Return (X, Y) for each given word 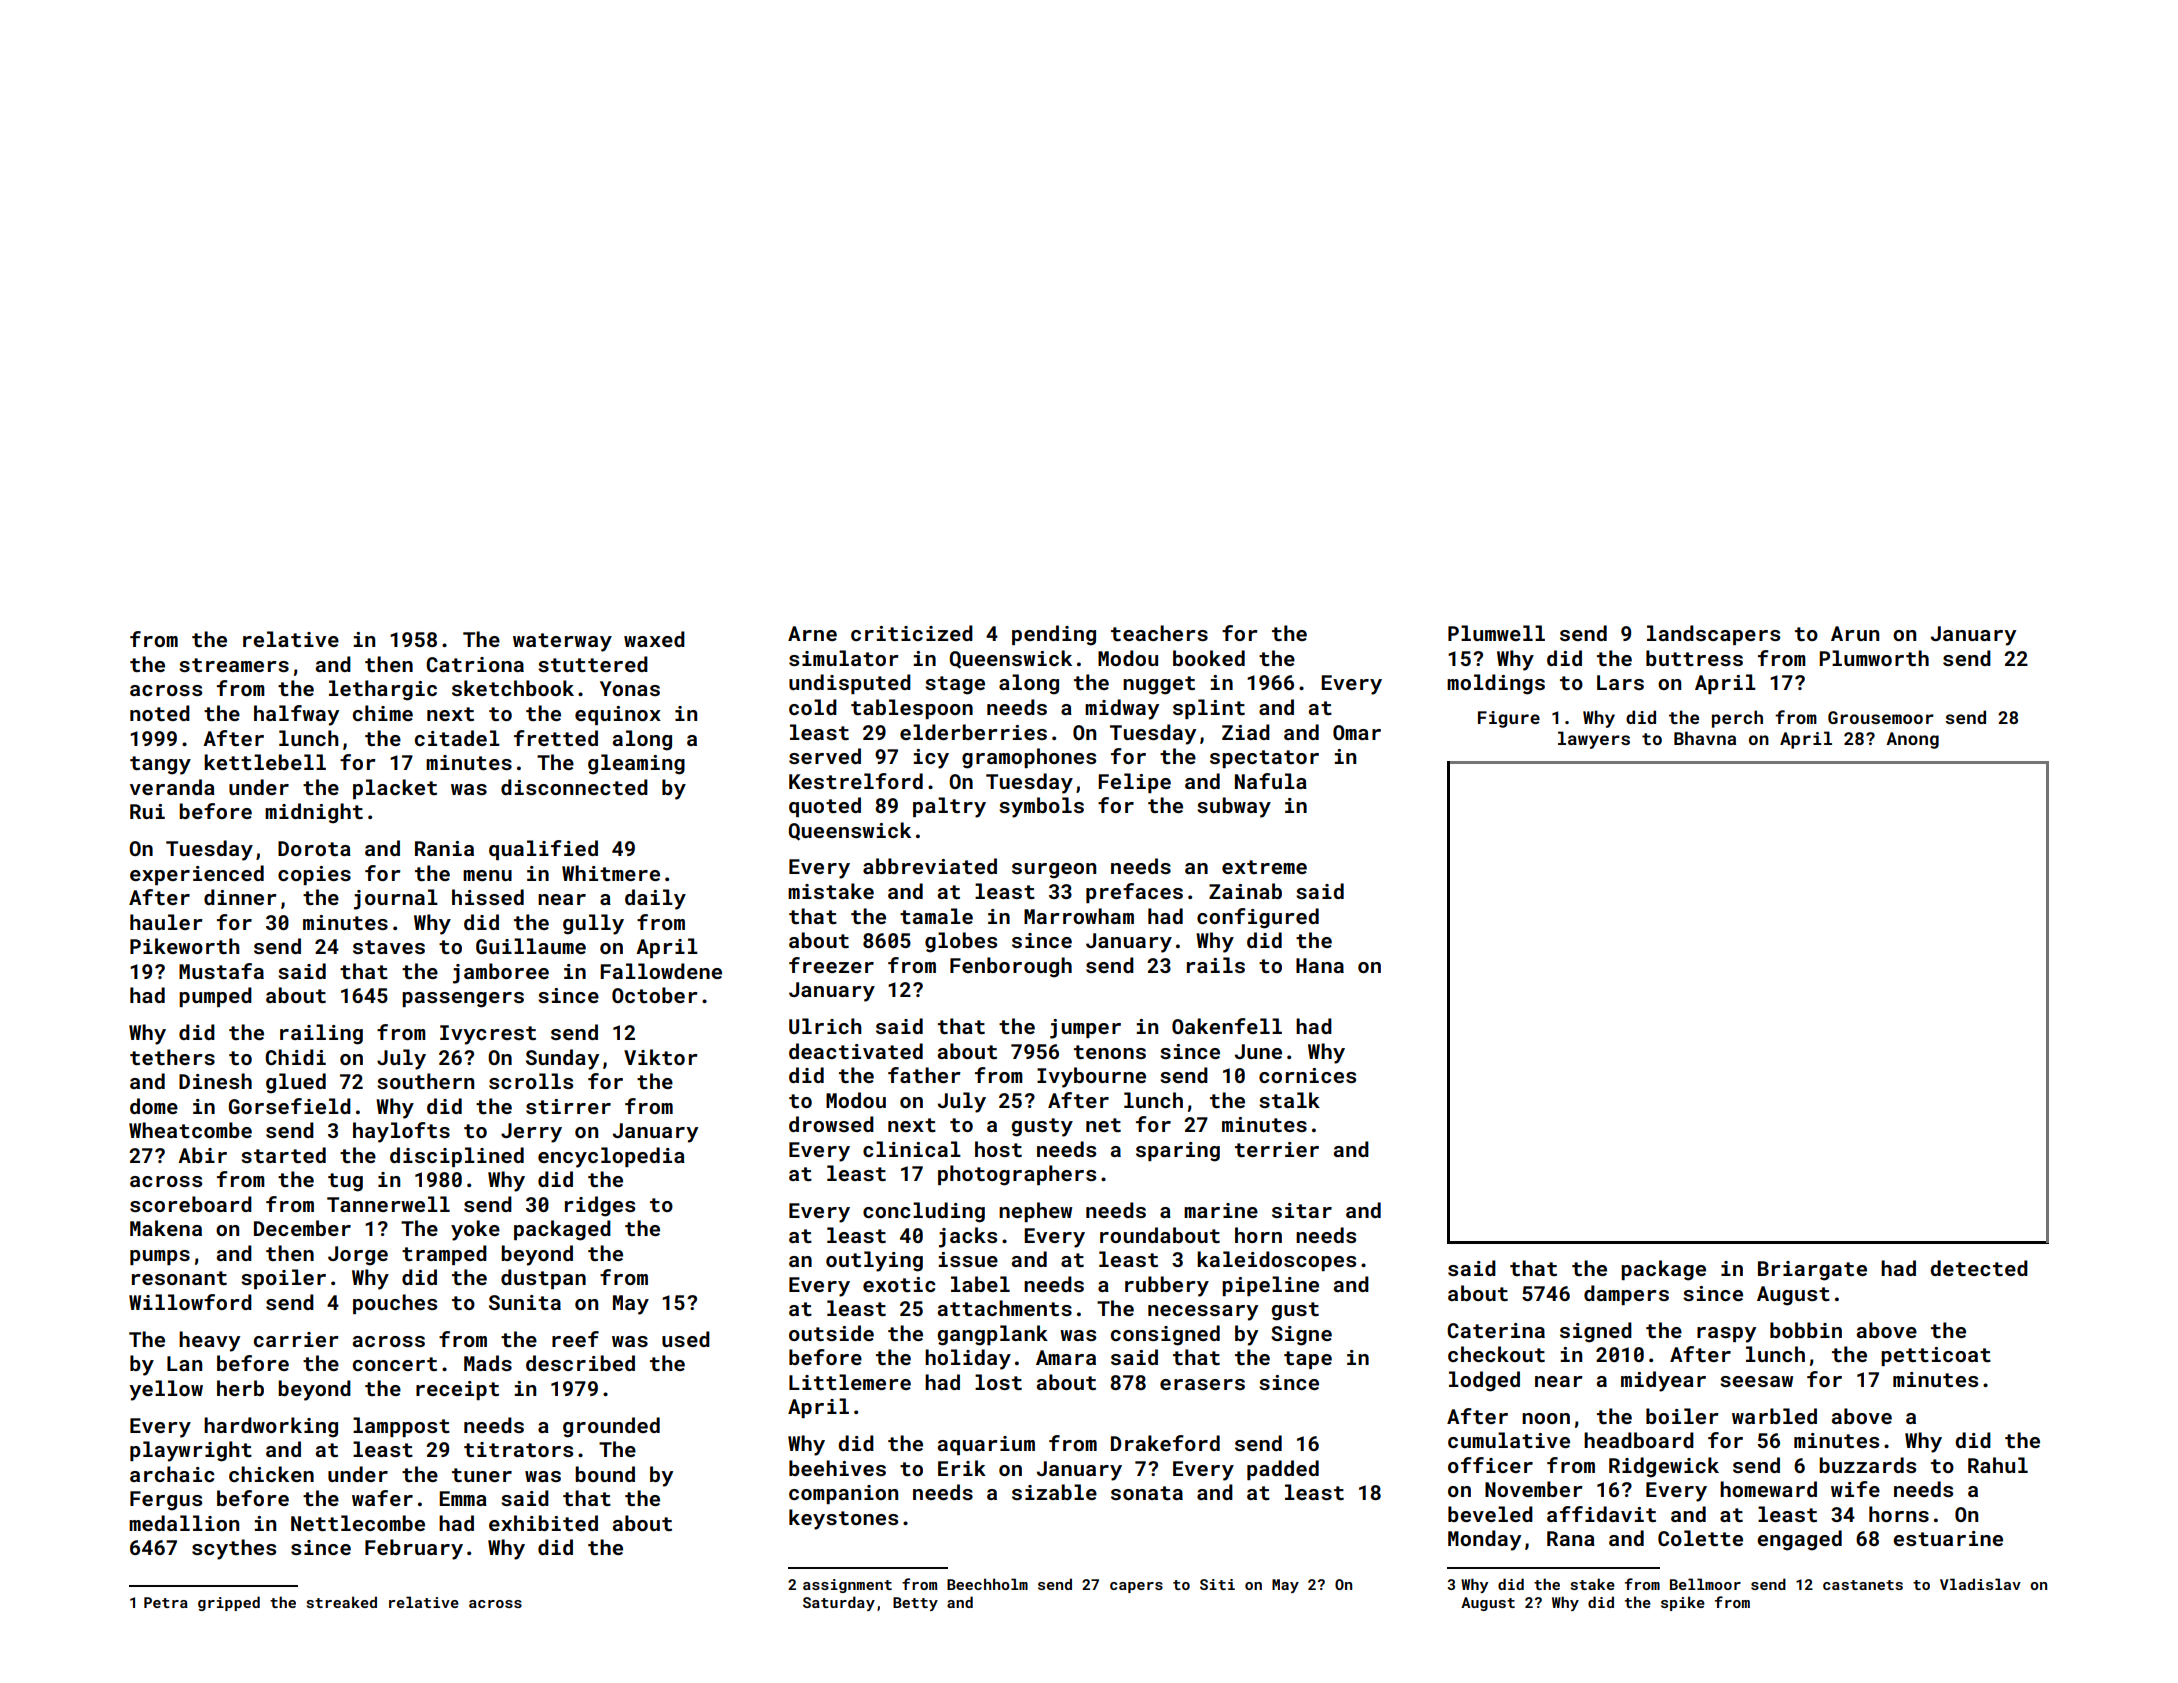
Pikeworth (185, 946)
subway (1234, 807)
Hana (1320, 965)
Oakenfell (1227, 1026)
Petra (166, 1602)
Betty (915, 1604)
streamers (234, 665)
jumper (1085, 1029)
